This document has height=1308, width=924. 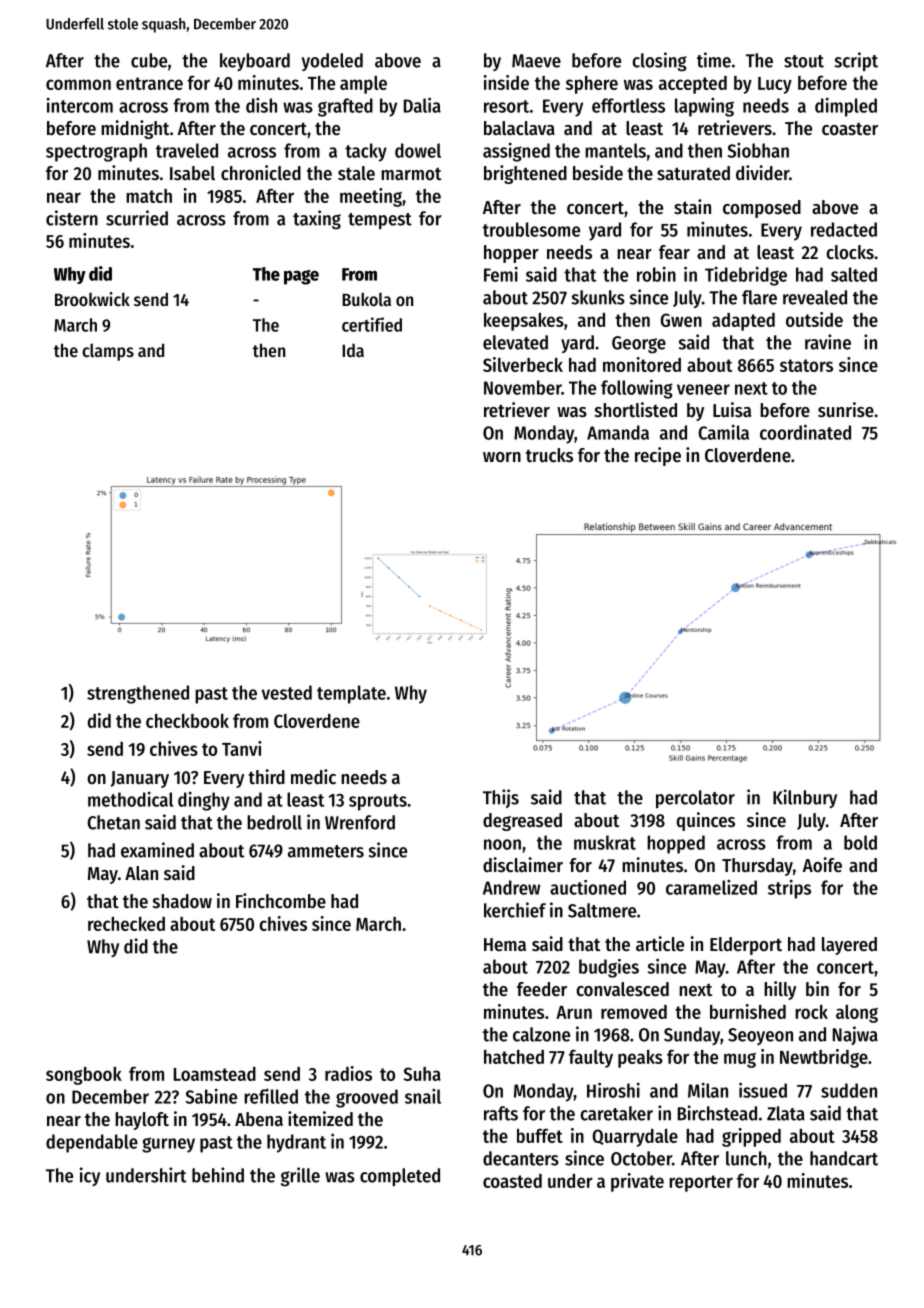 What do you see at coordinates (287, 692) in the document?
I see `vested` at bounding box center [287, 692].
